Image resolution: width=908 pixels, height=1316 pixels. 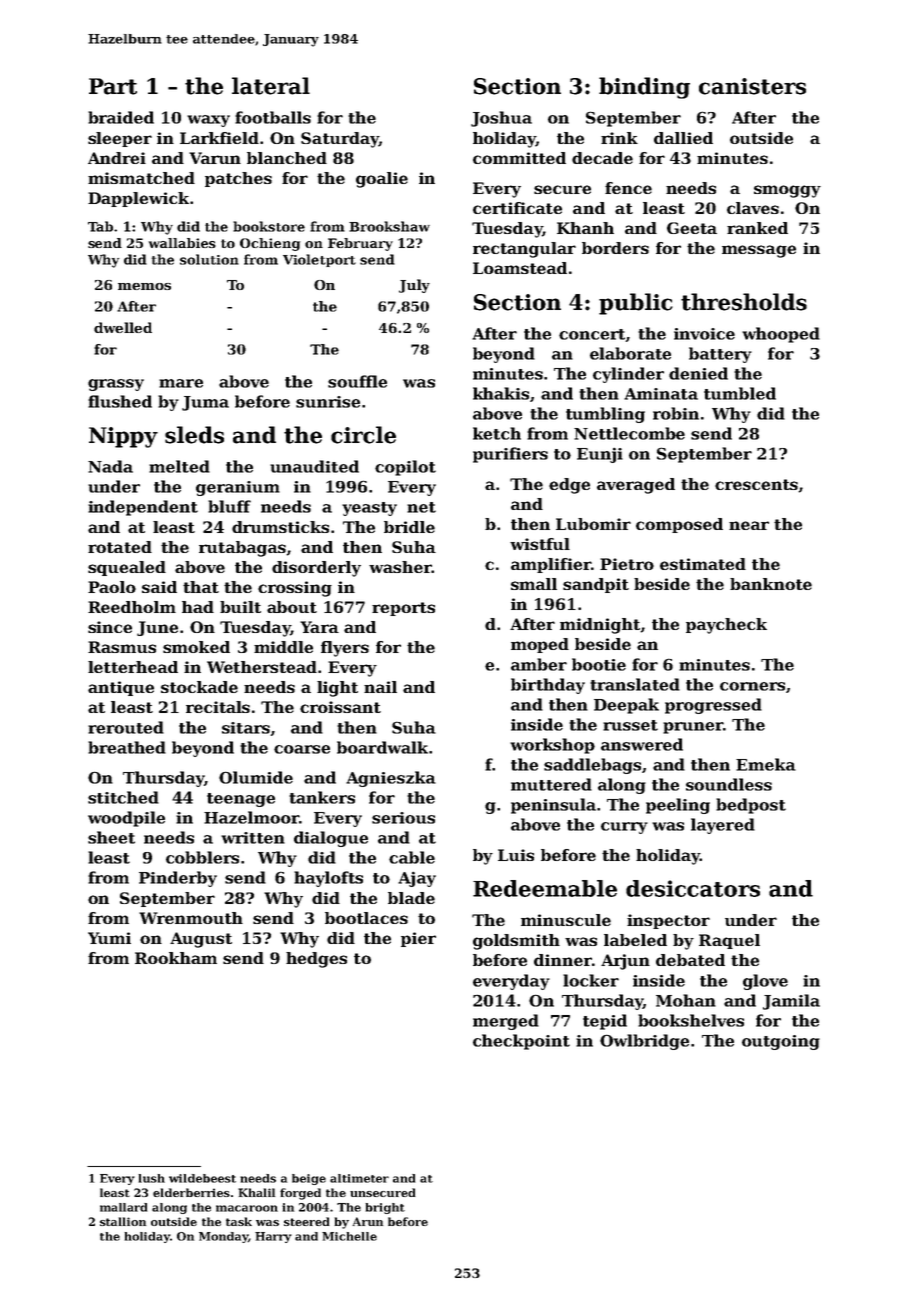 I want to click on grassy, so click(x=116, y=385).
